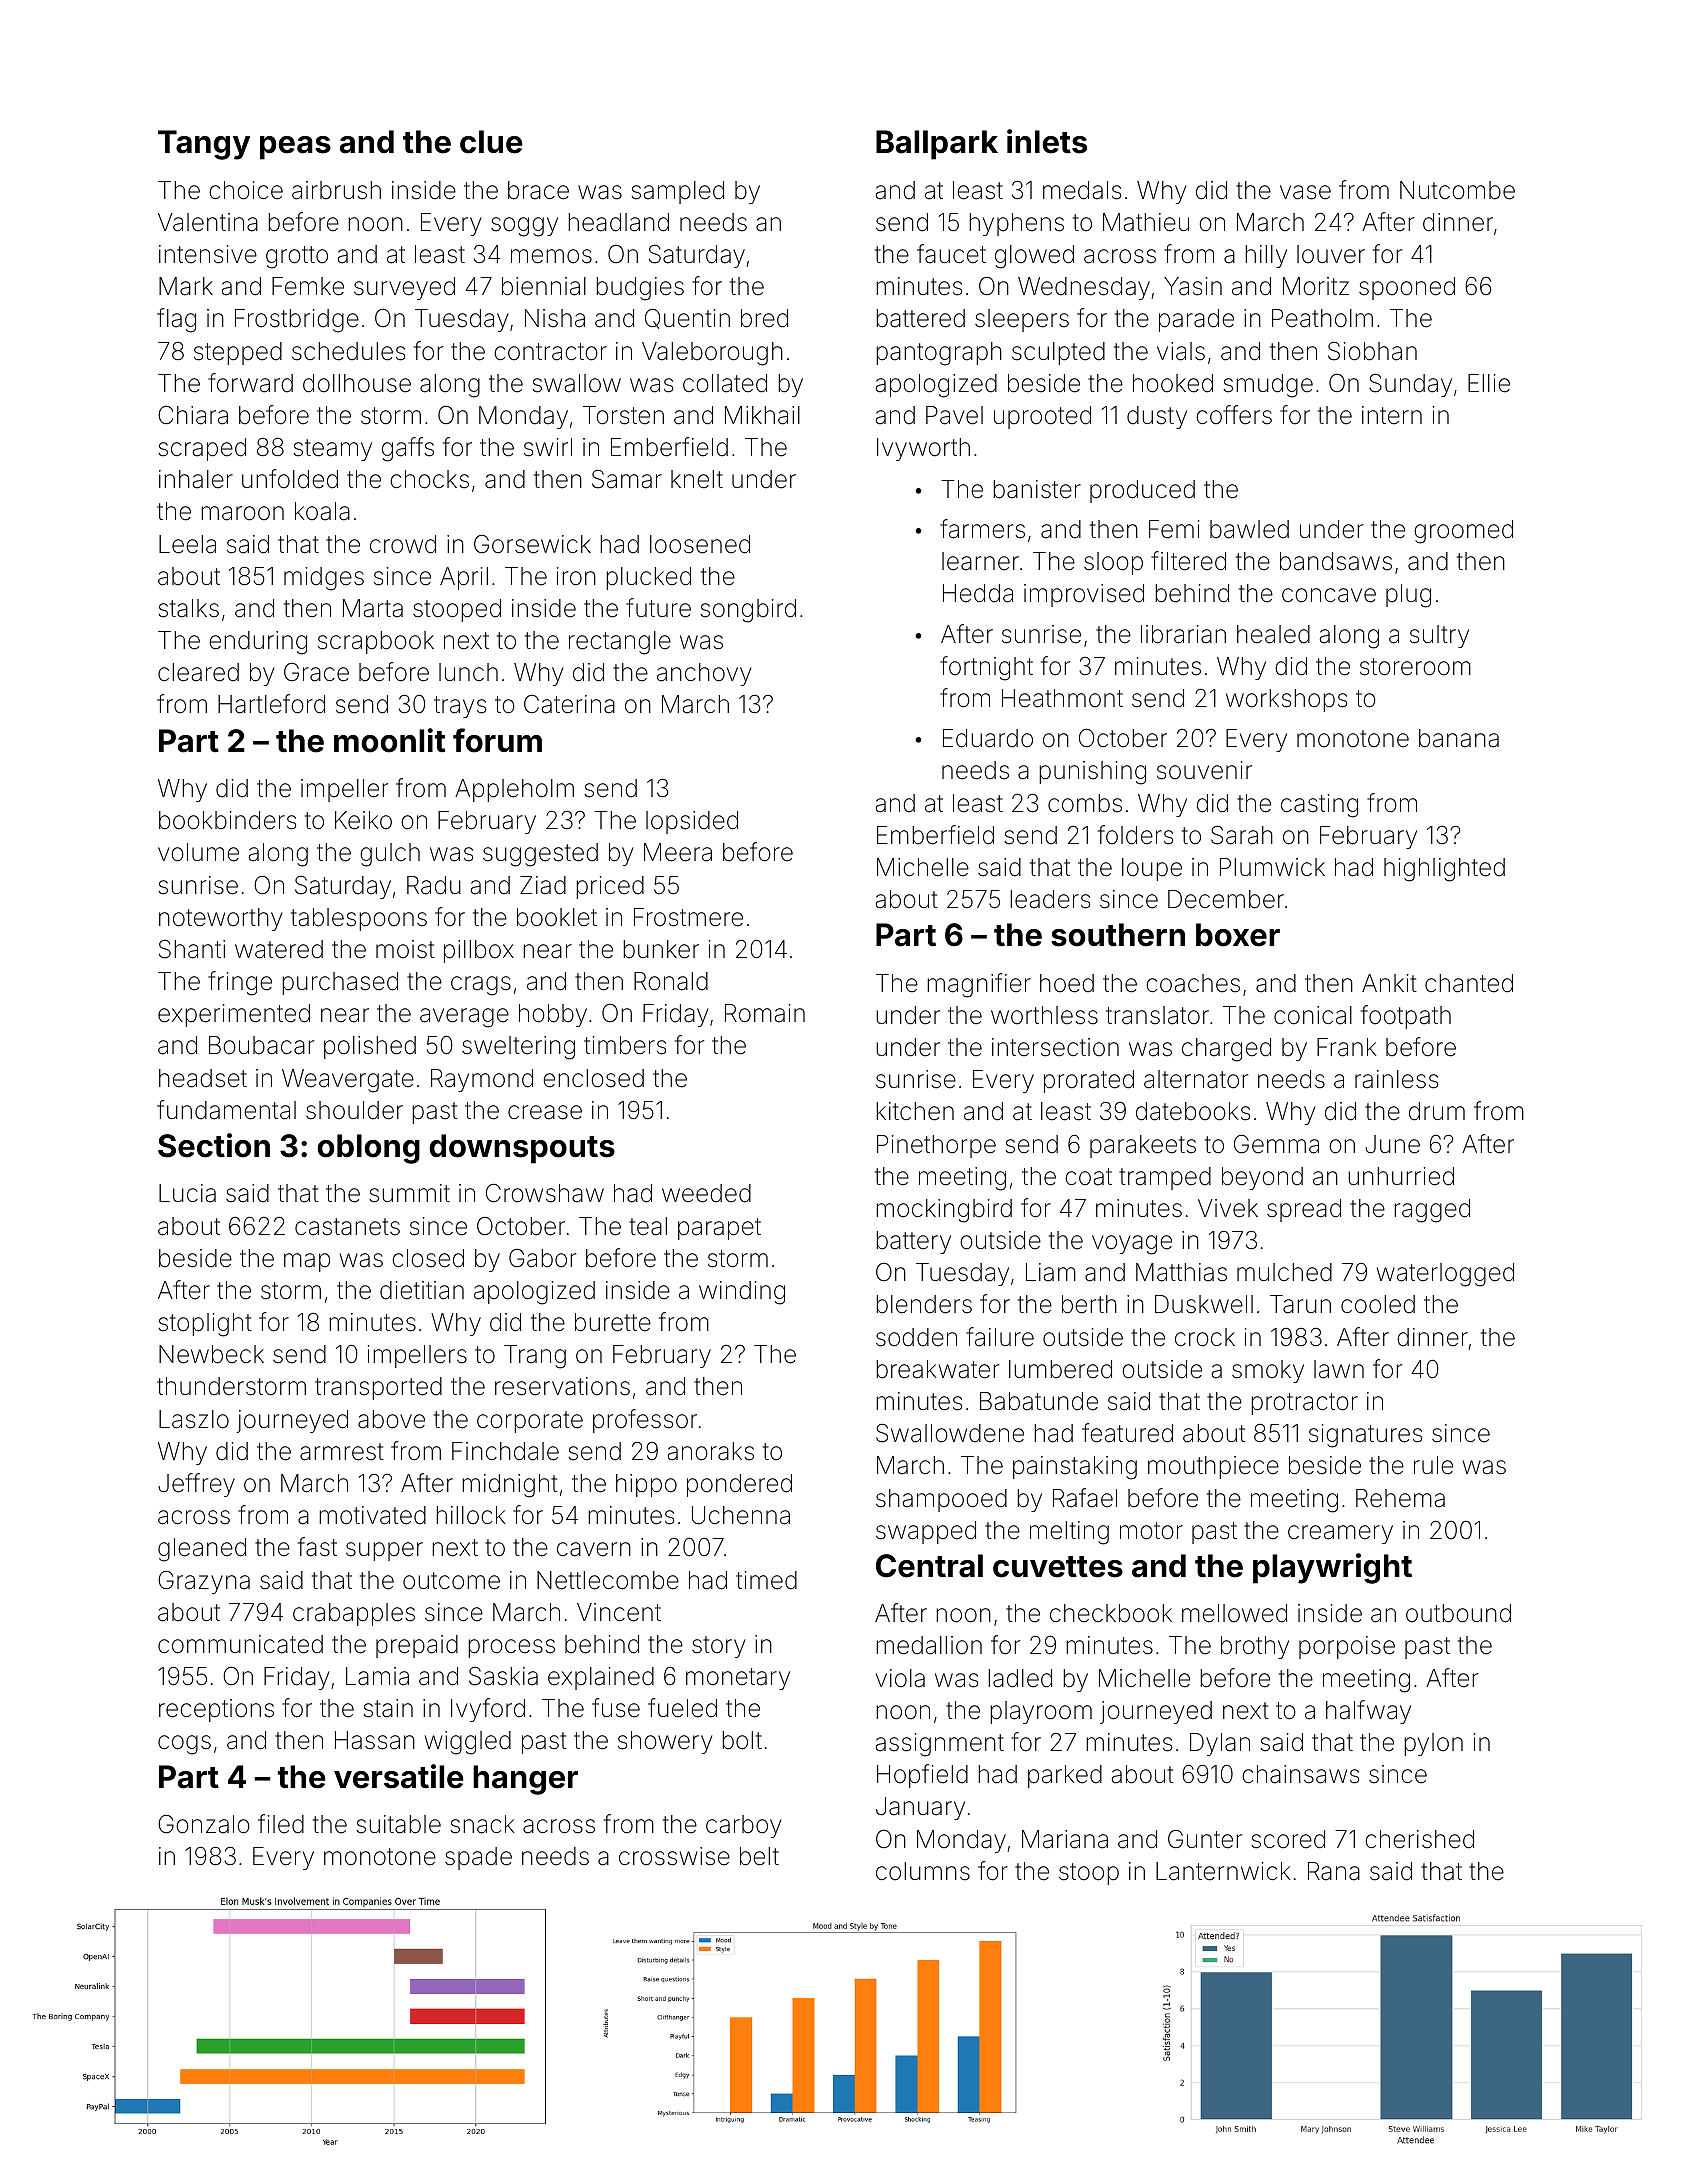 The width and height of the screenshot is (1683, 2178). Describe the element at coordinates (187, 1193) in the screenshot. I see `Lucia` at that location.
